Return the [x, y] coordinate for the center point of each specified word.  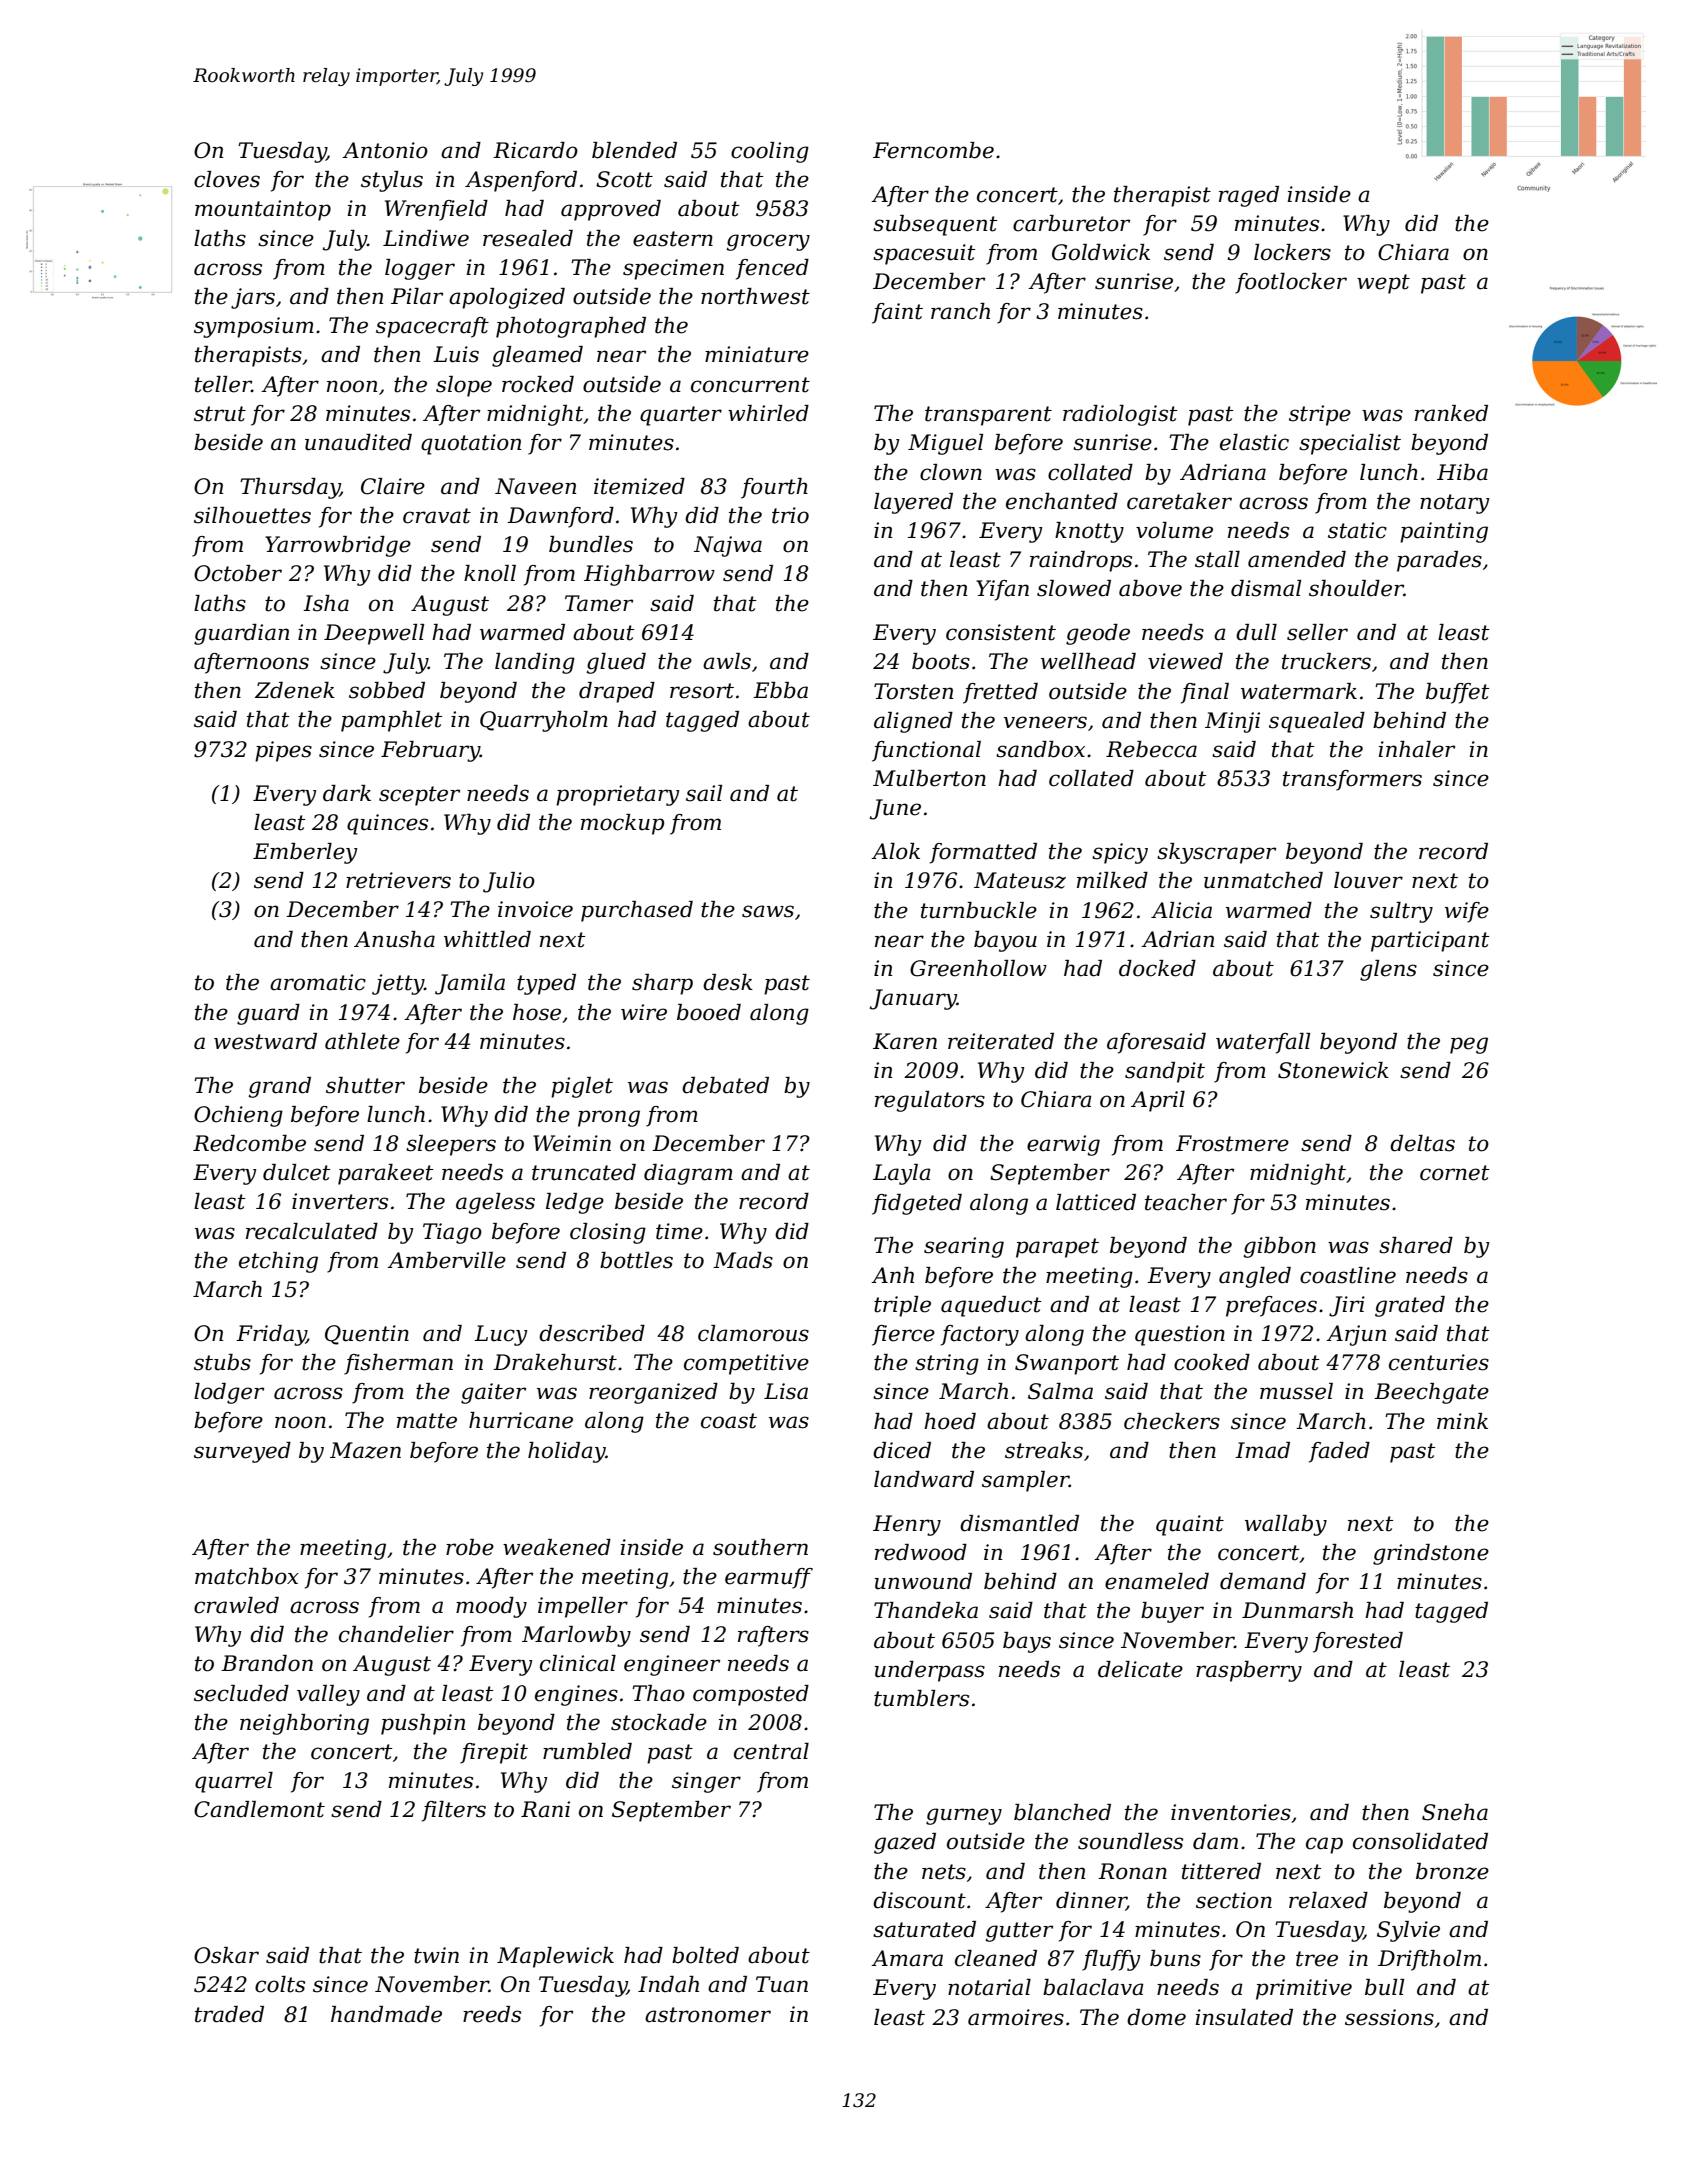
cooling [770, 152]
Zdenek [295, 690]
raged [1249, 196]
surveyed [242, 1452]
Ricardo [535, 150]
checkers [1172, 1421]
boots [941, 661]
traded [229, 2014]
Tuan [782, 1984]
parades [1439, 561]
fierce [903, 1335]
